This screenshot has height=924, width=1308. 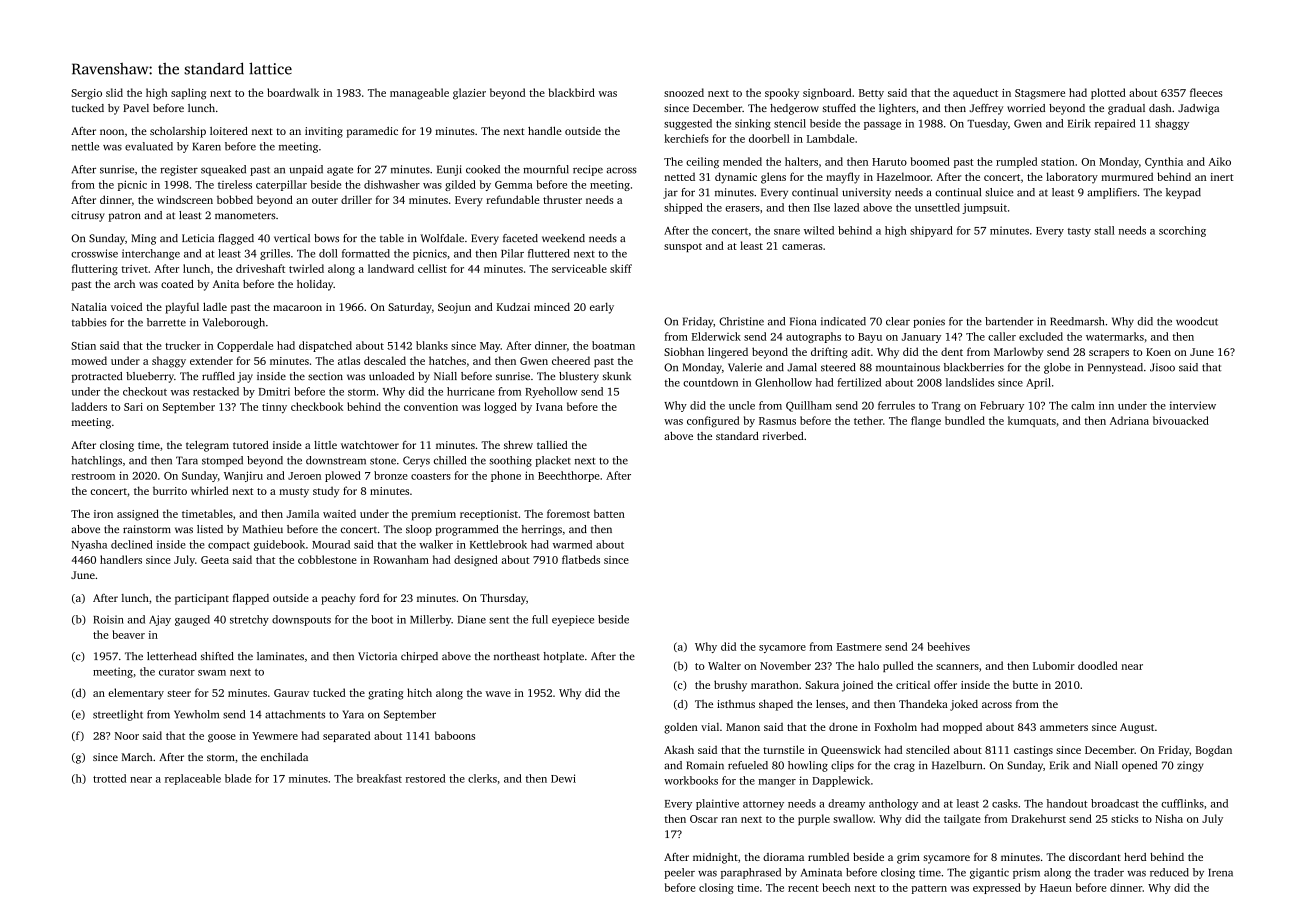 I want to click on Geeta, so click(x=215, y=560).
